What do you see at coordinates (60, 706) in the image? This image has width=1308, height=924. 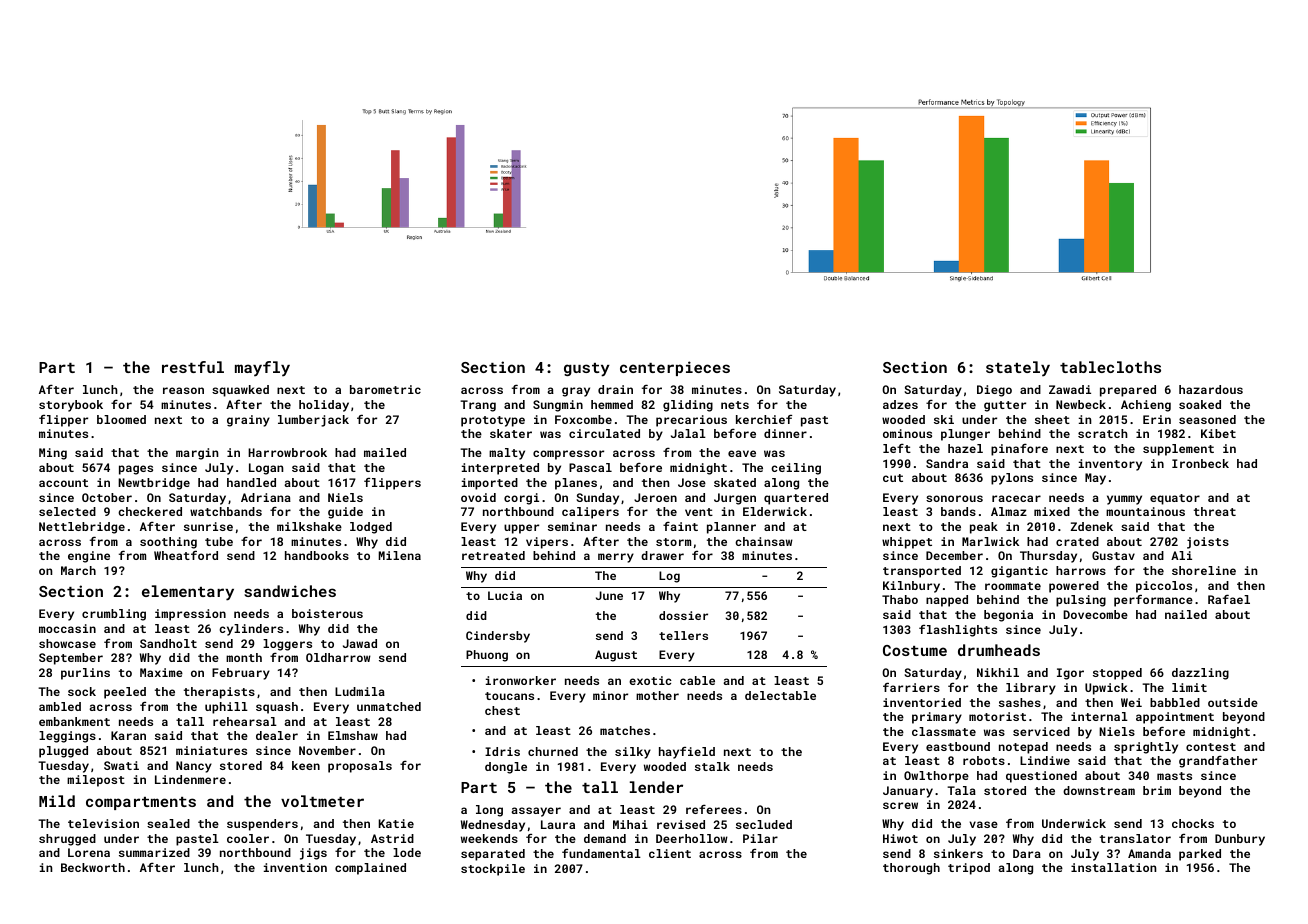 I see `ambled` at bounding box center [60, 706].
